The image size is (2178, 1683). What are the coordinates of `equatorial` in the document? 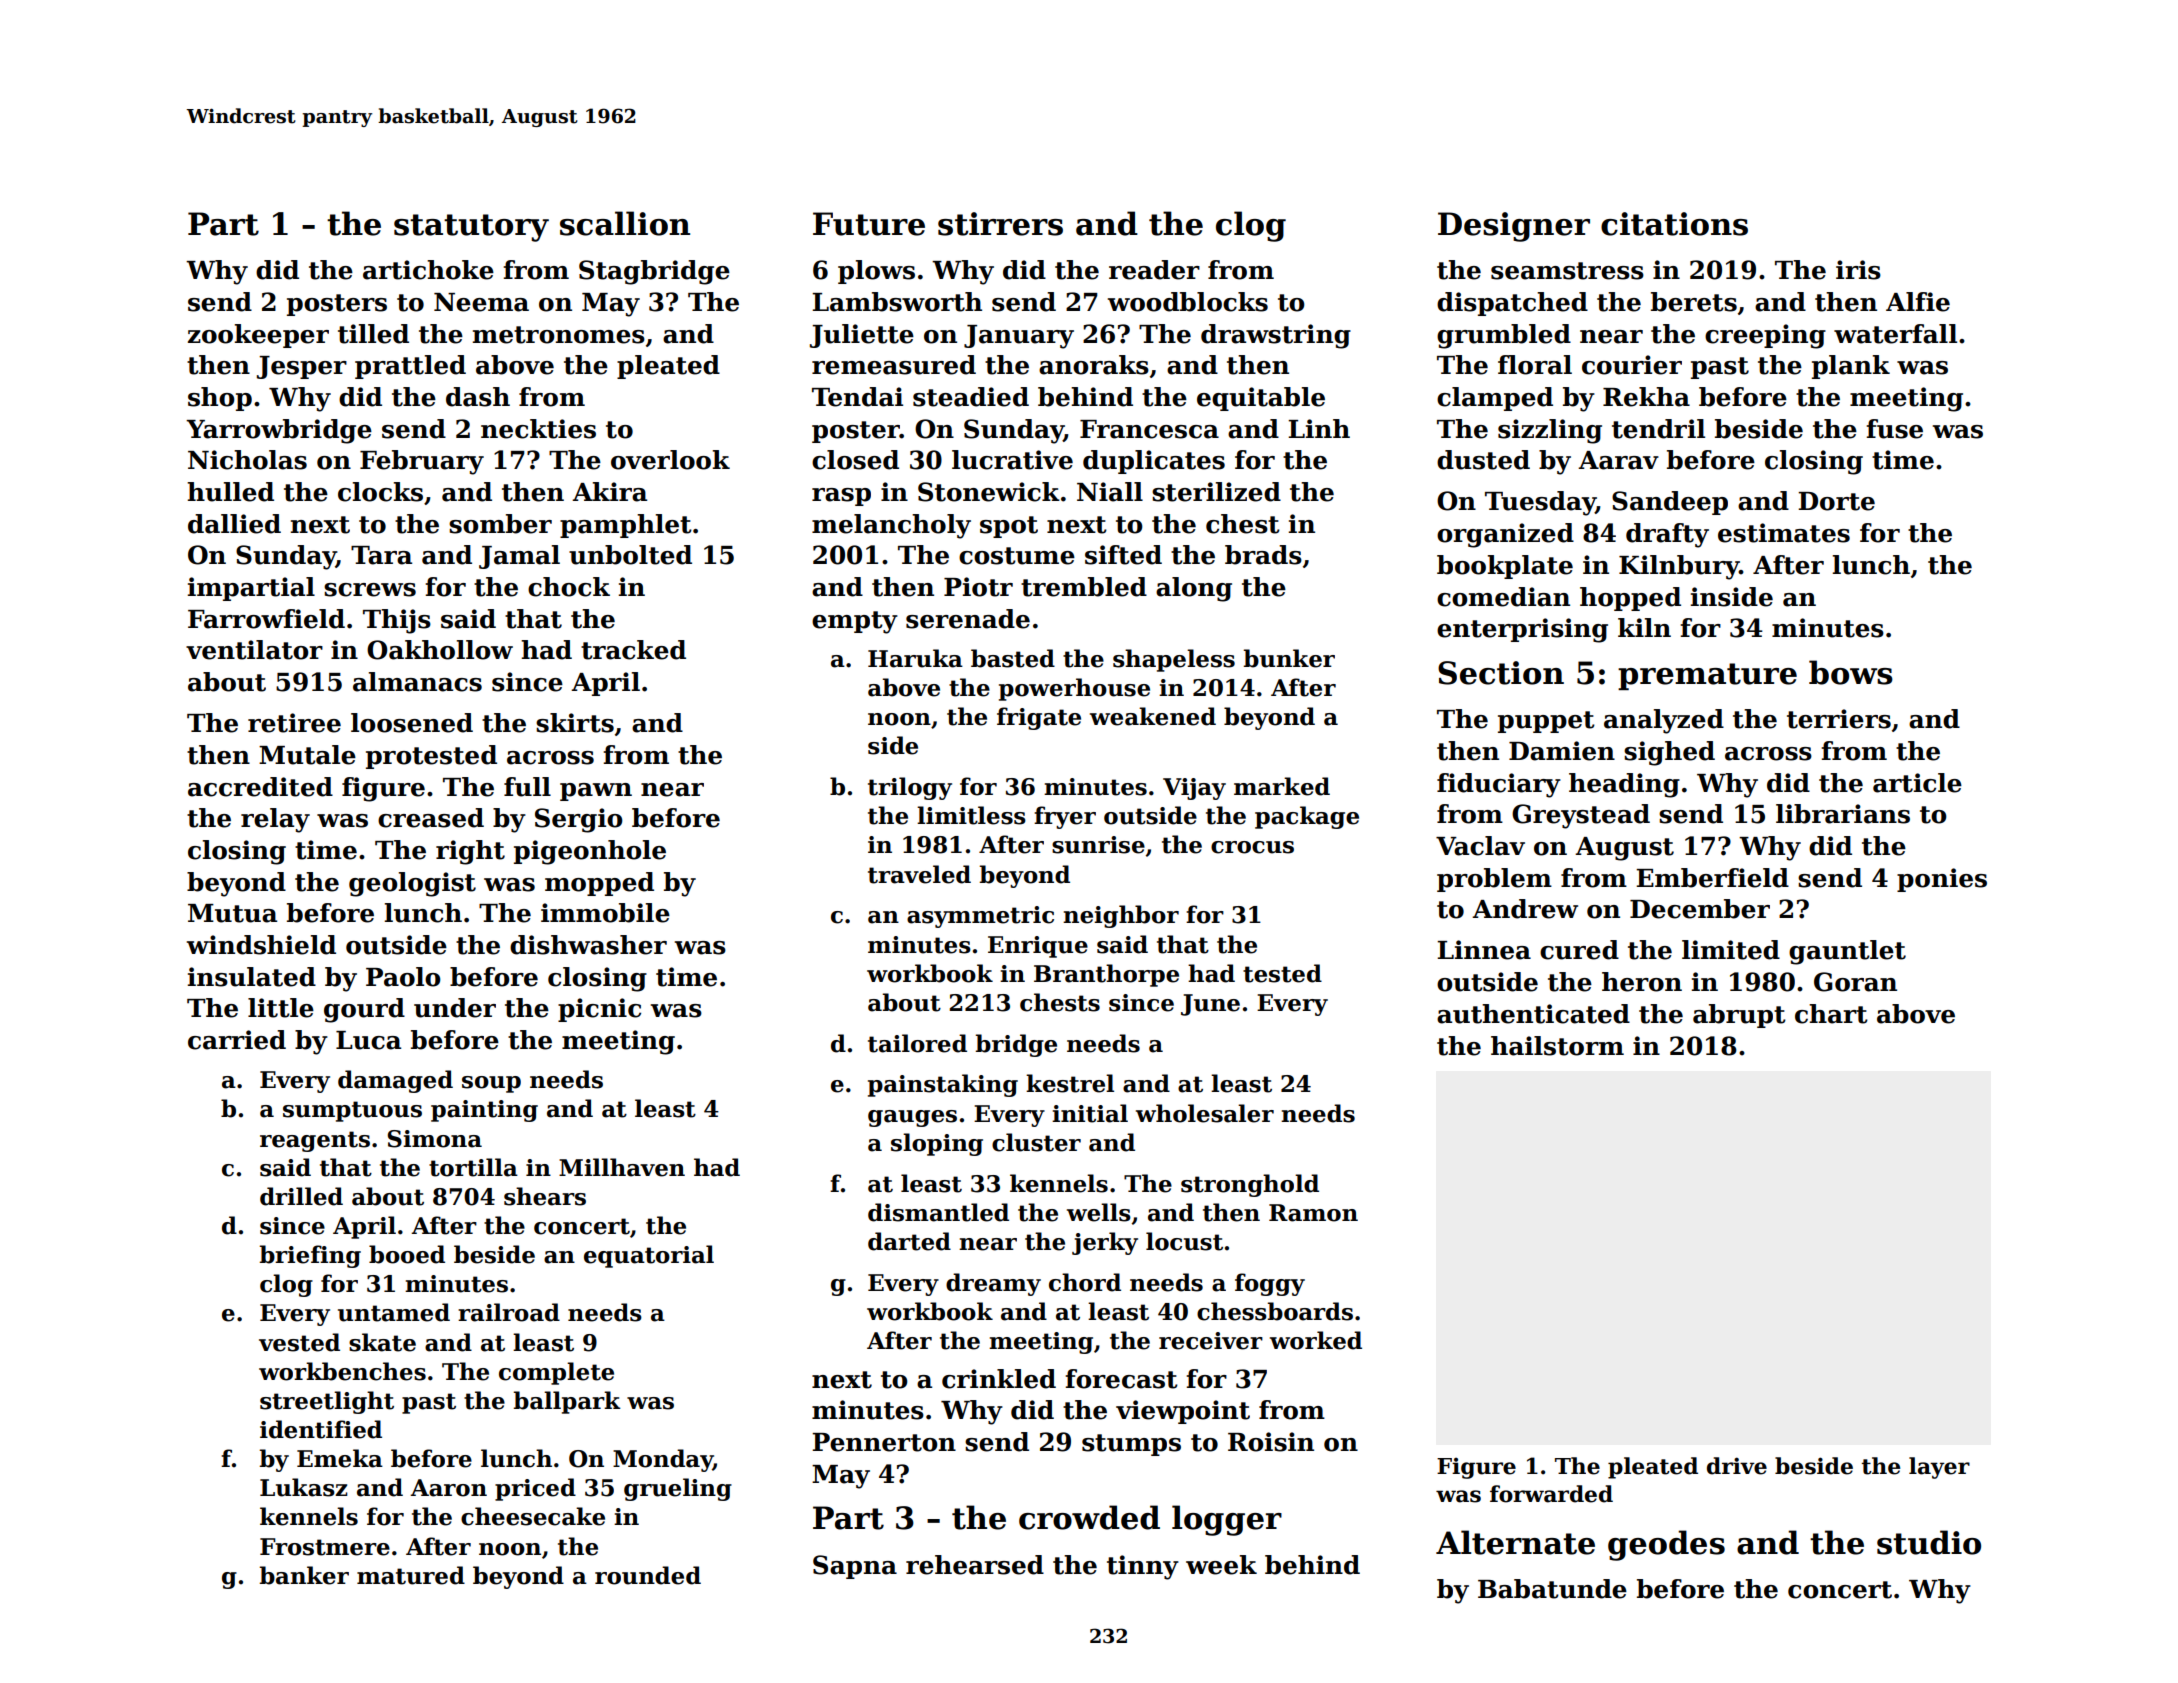 It's located at (649, 1256).
